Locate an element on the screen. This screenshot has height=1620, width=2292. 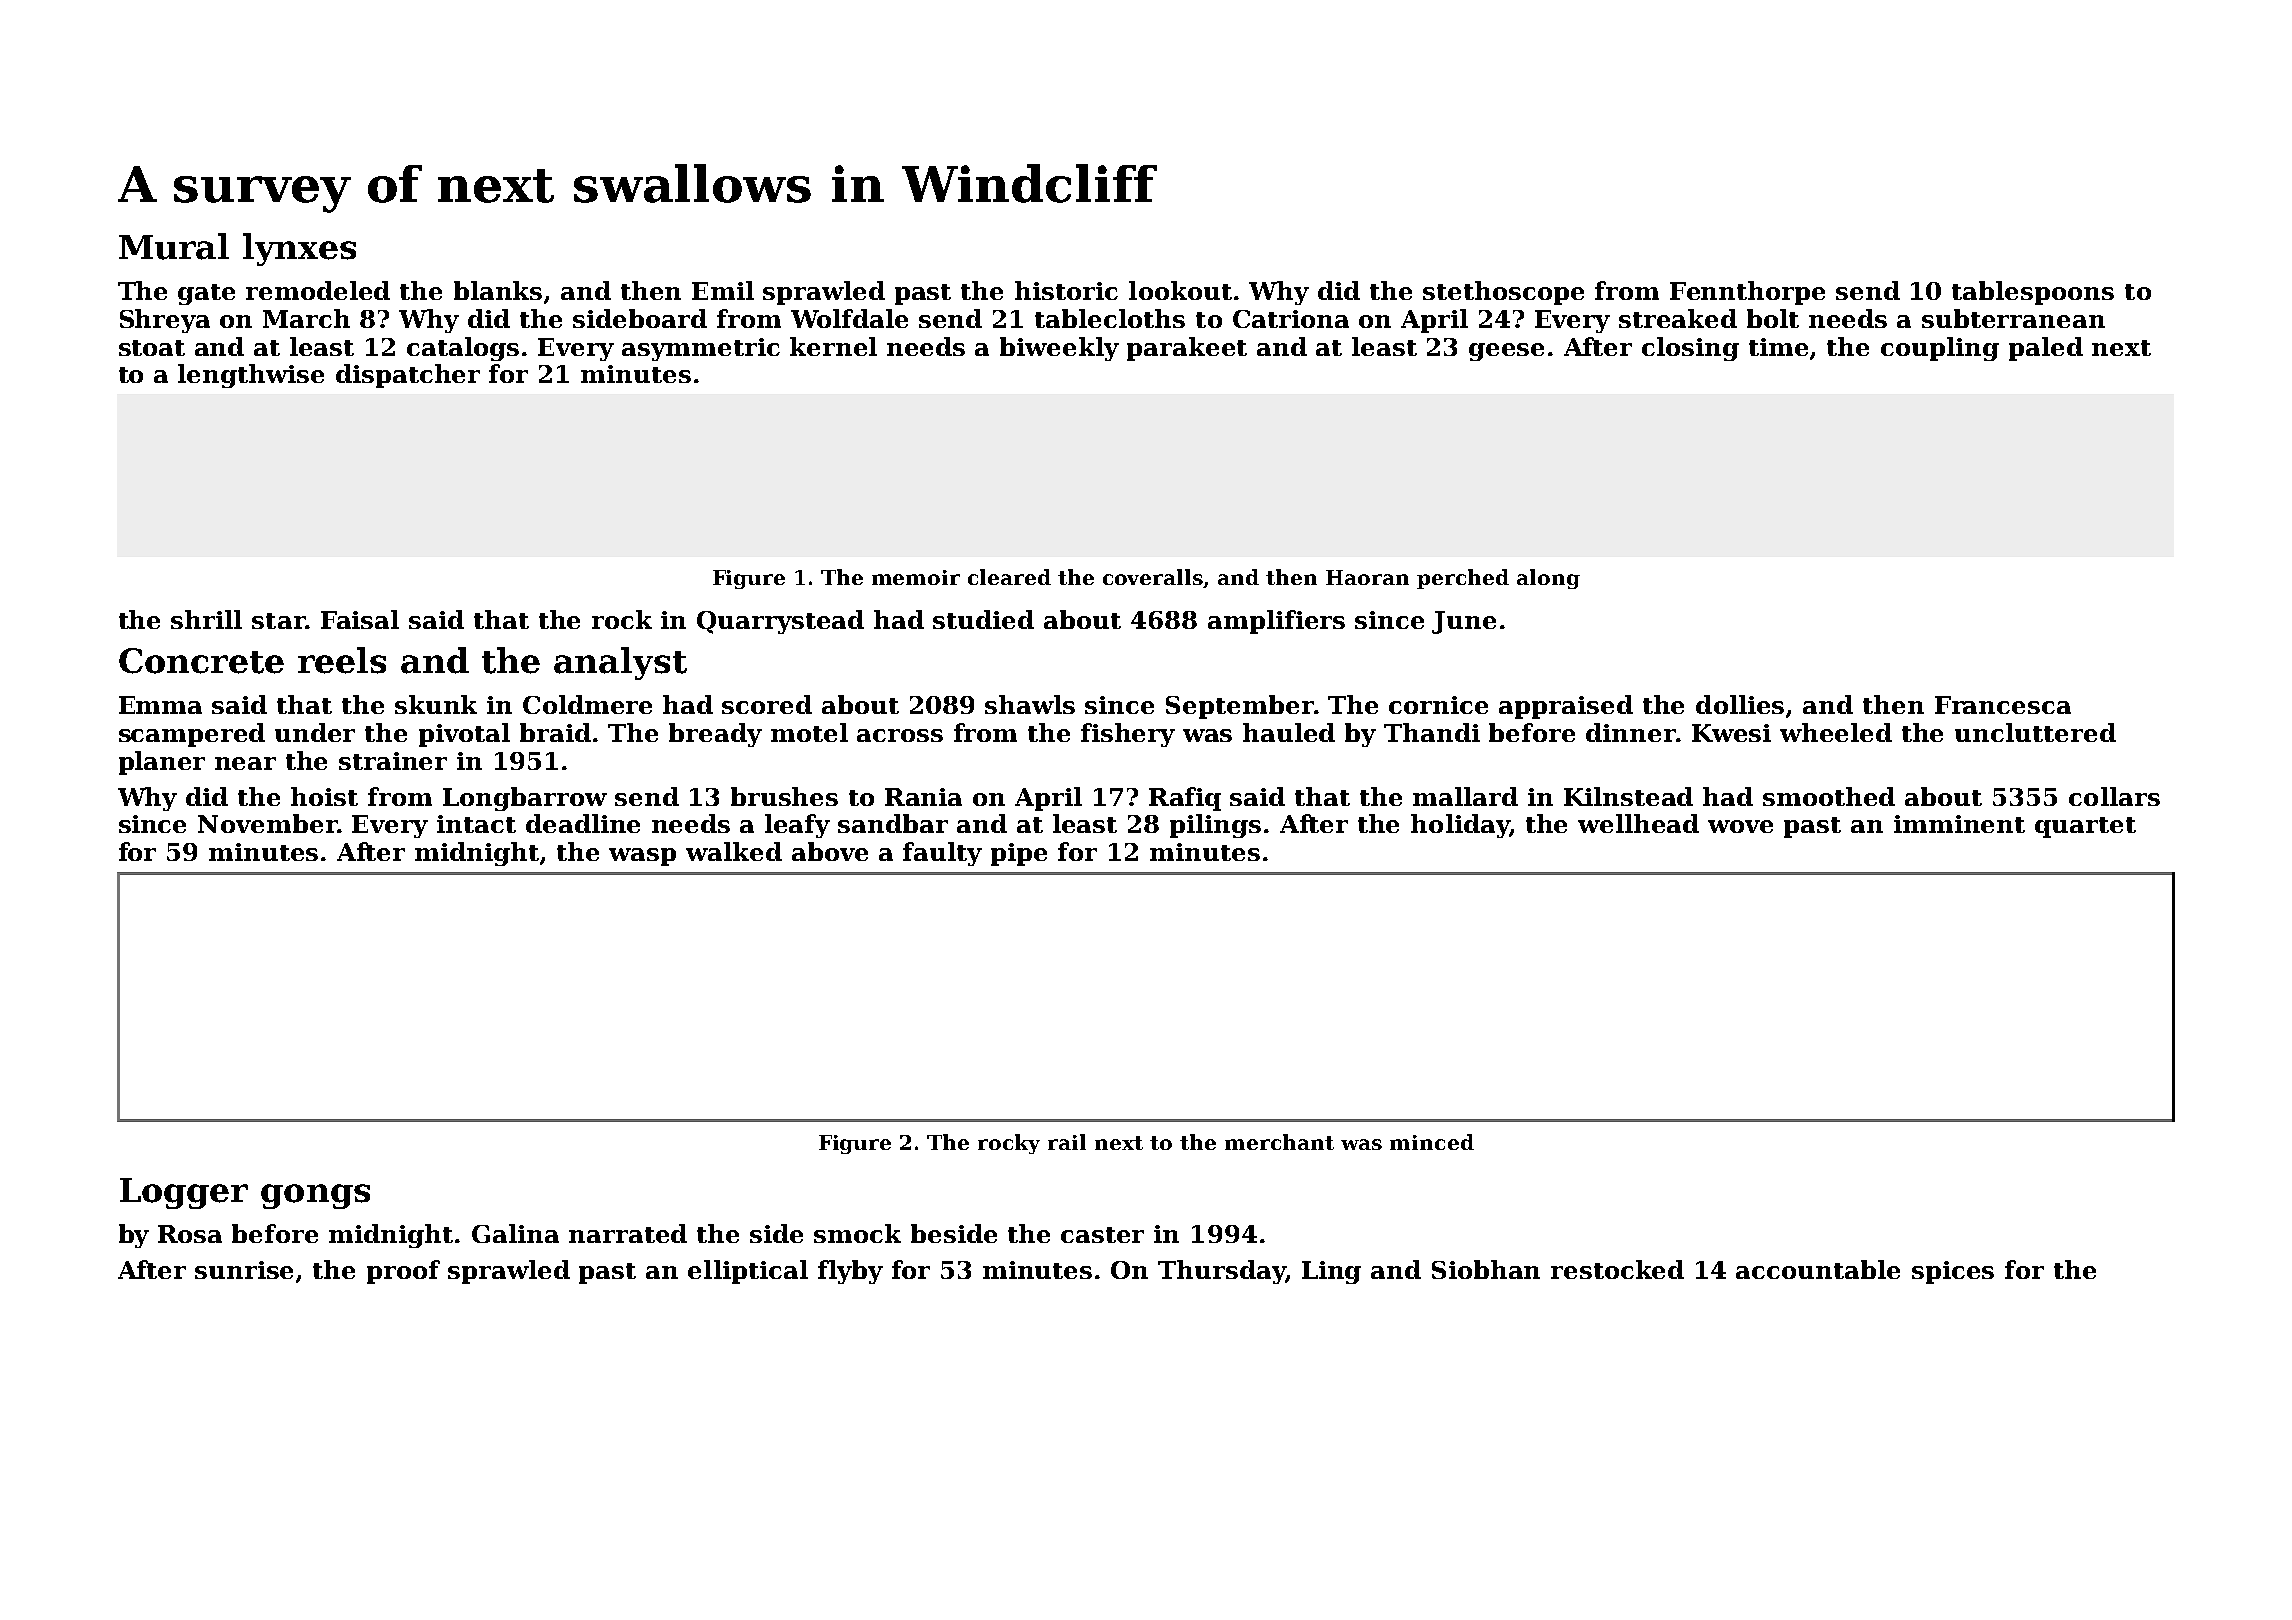
amplifiers is located at coordinates (1276, 622).
